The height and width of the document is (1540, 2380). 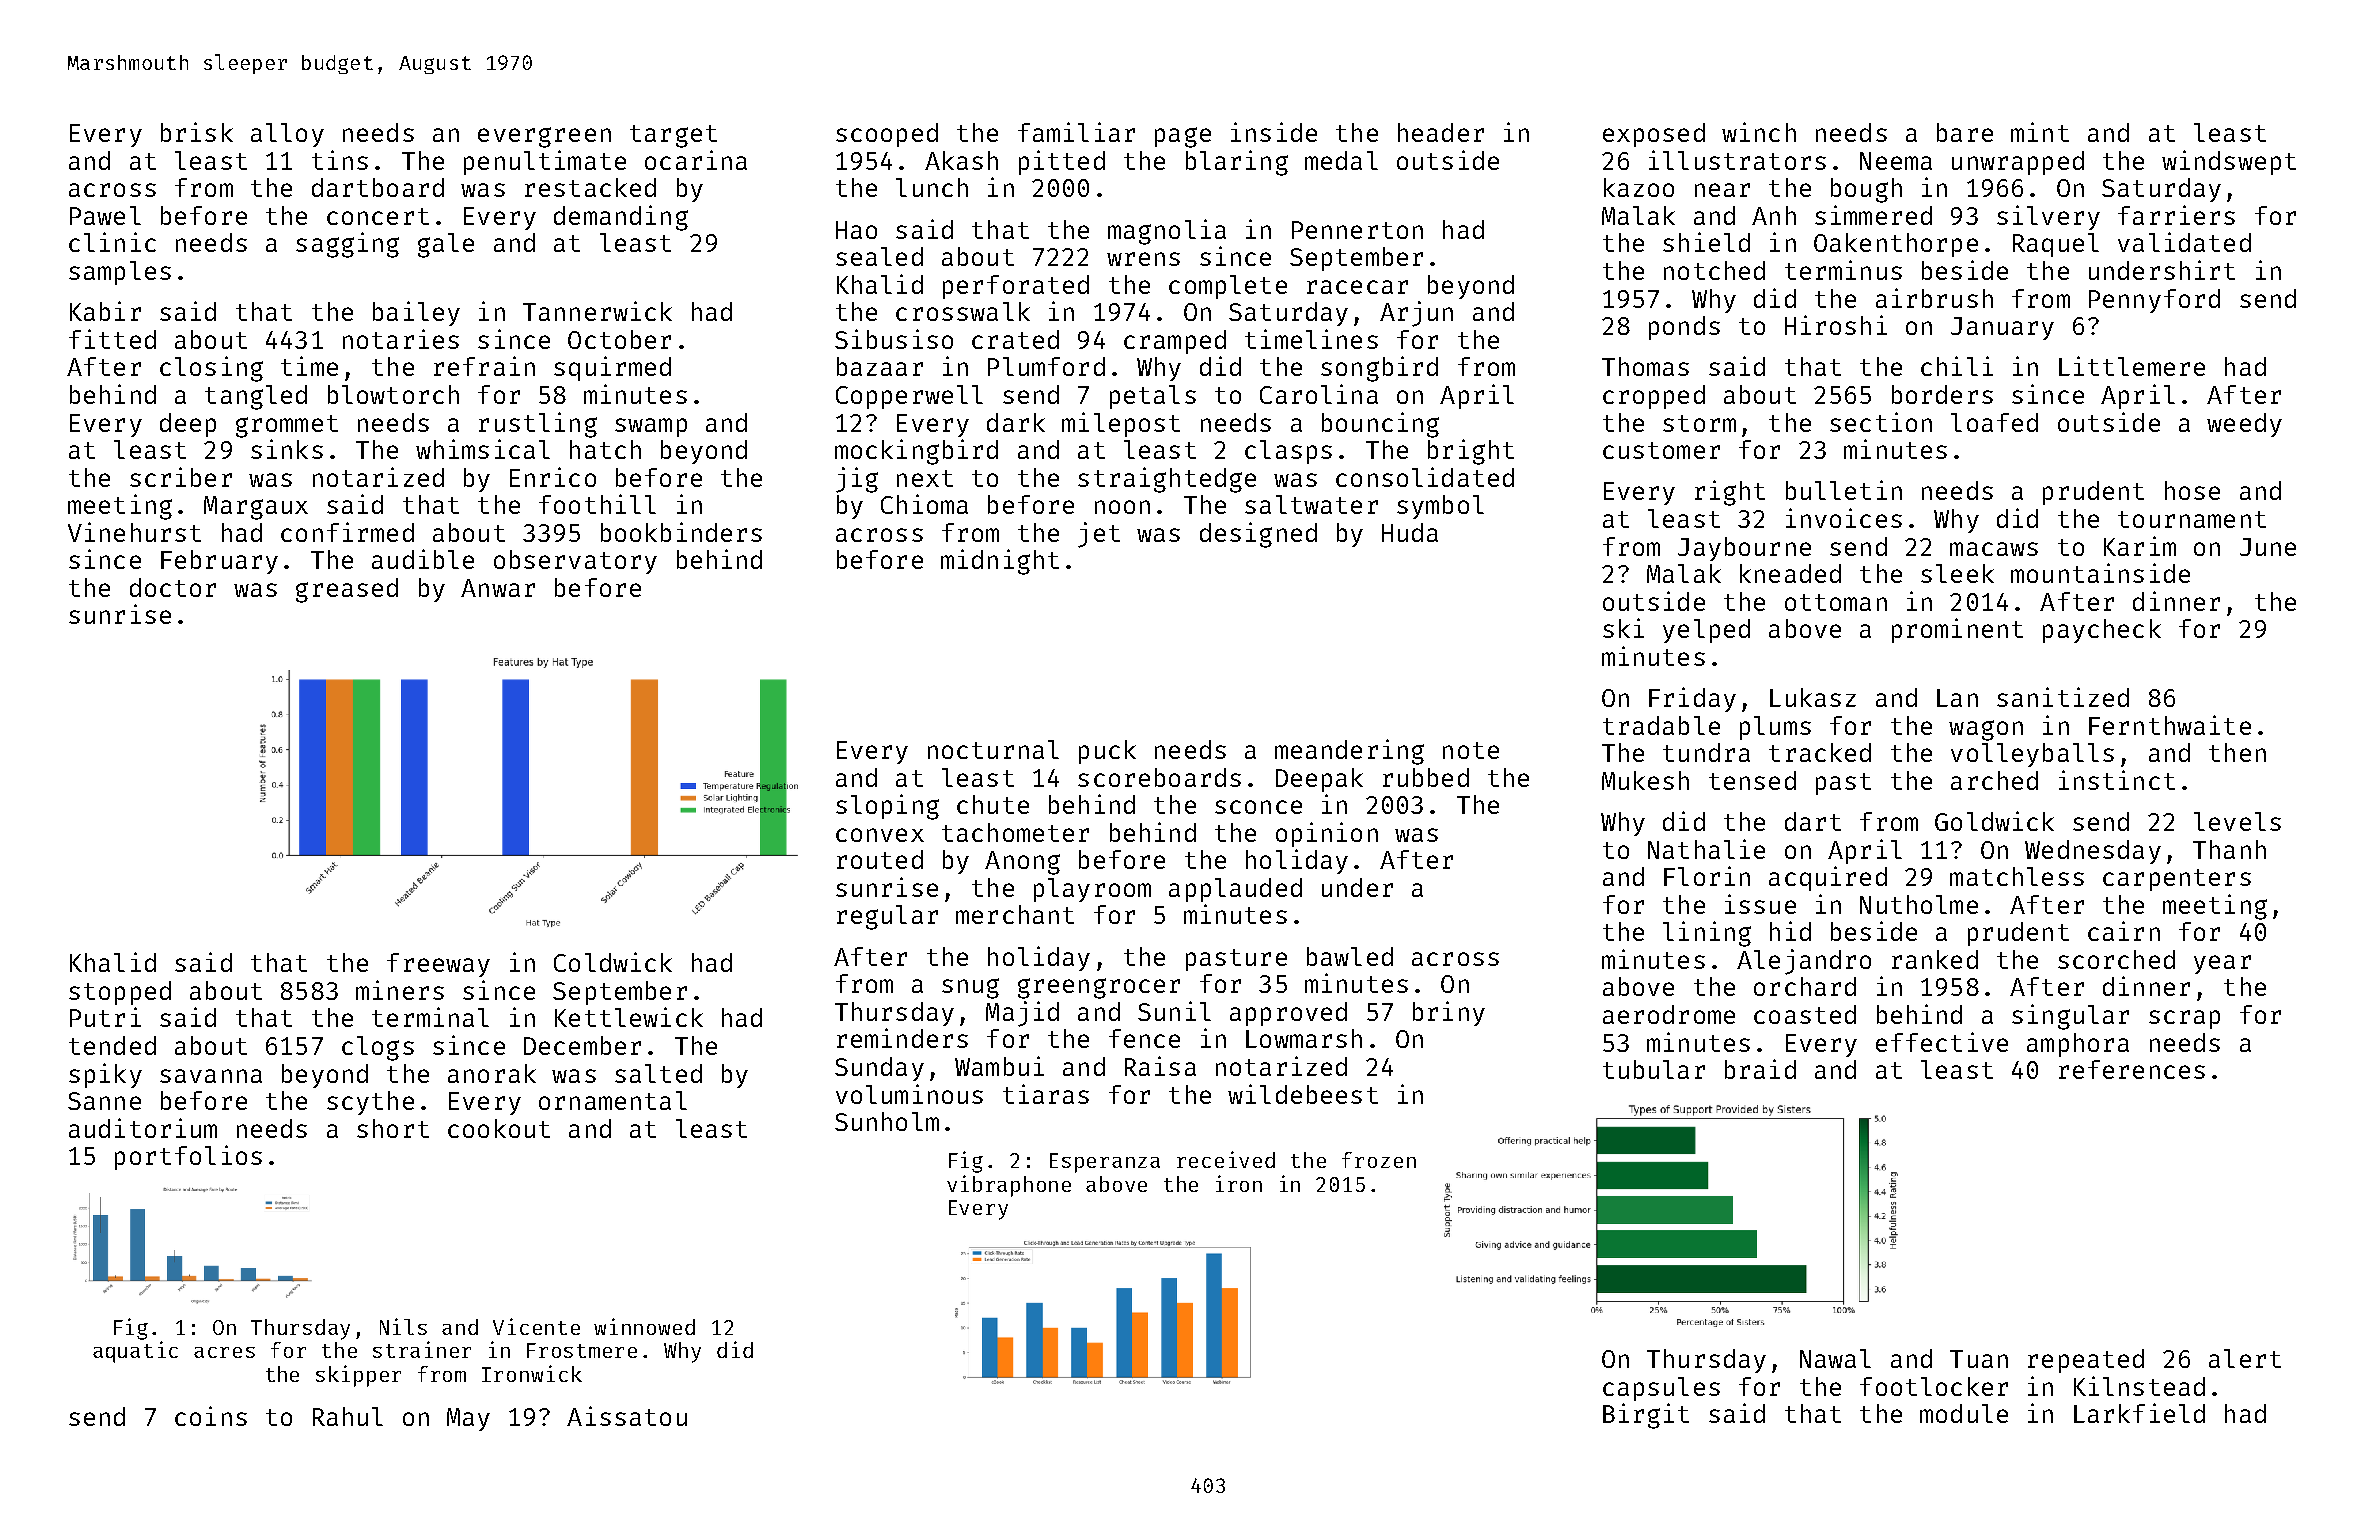 I want to click on stopped, so click(x=120, y=993).
